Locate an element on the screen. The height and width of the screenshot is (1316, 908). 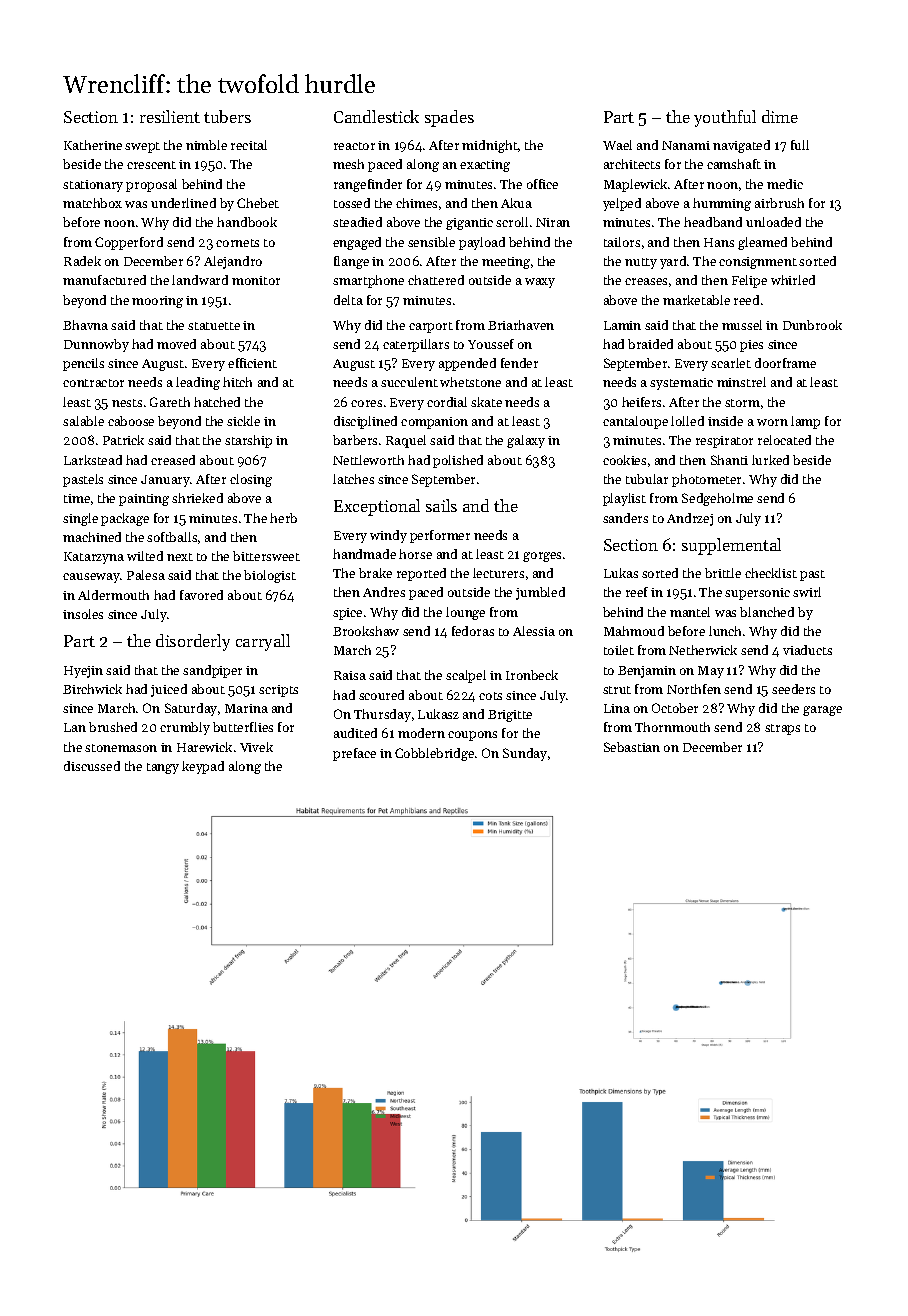
Bhavna is located at coordinates (85, 325).
